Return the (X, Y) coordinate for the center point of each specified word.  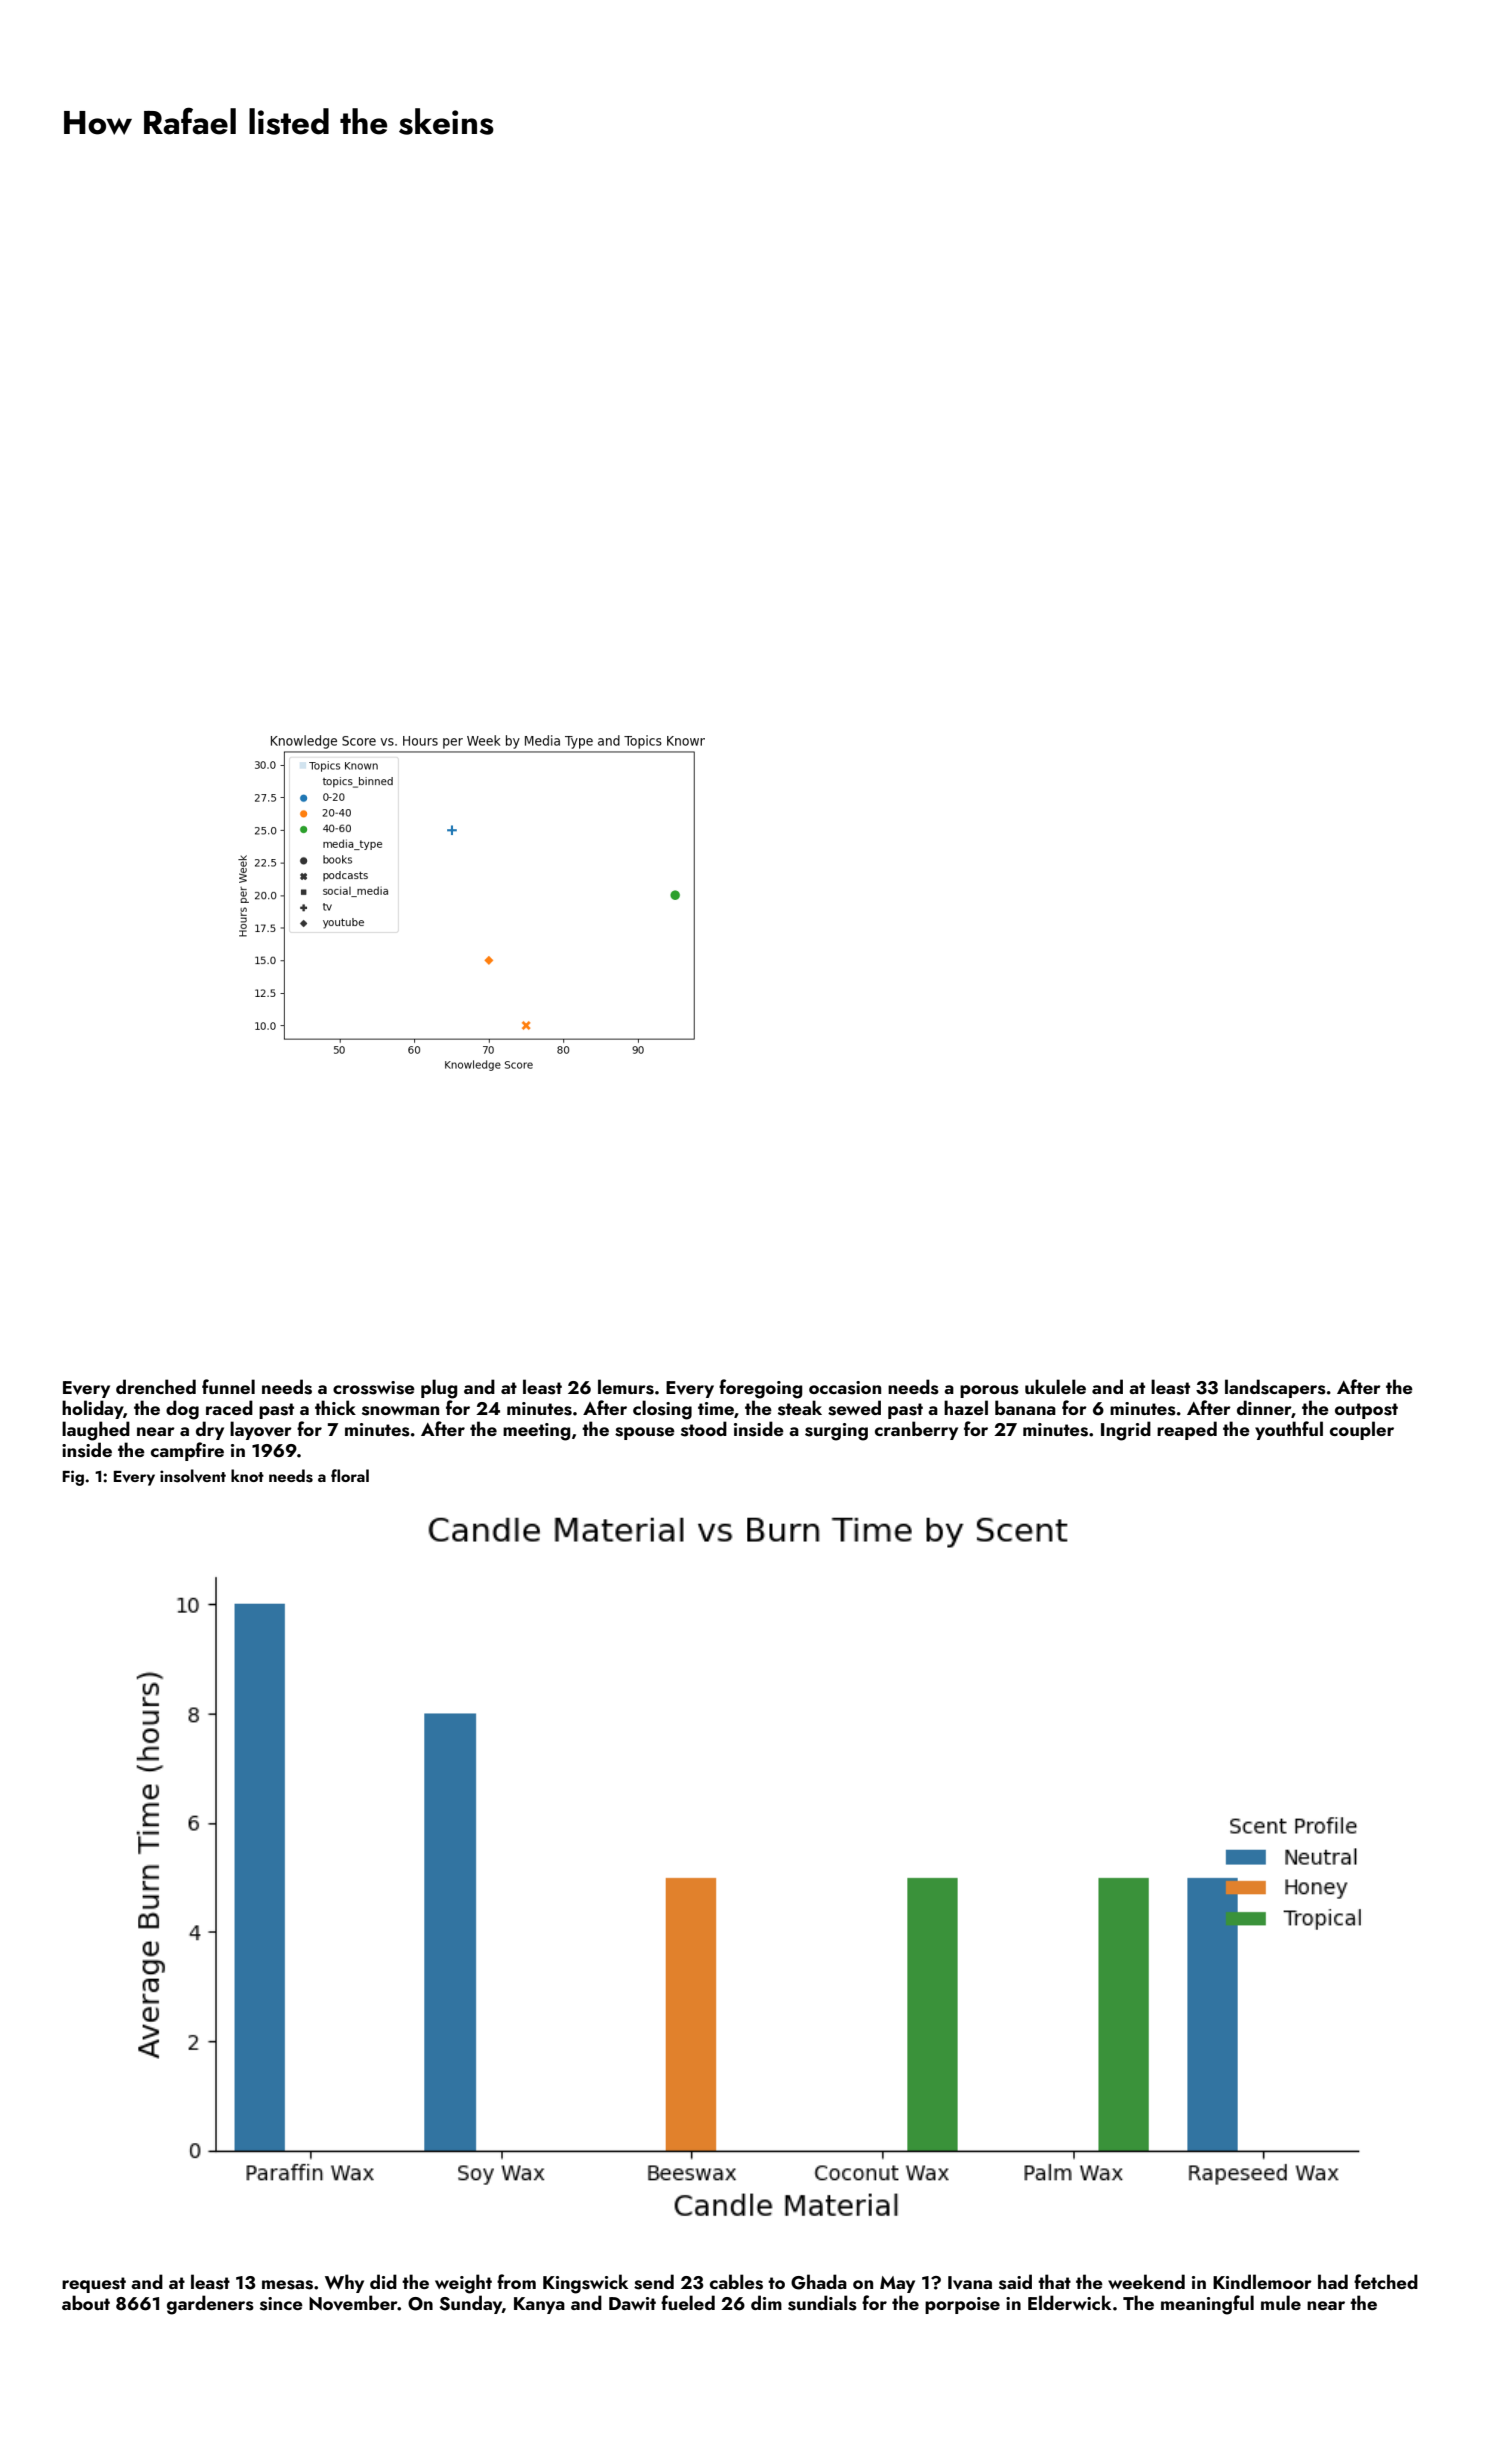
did (383, 2281)
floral (350, 1475)
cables (736, 2282)
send (654, 2282)
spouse (645, 1433)
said (1015, 2282)
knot (247, 1475)
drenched (156, 1386)
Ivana (970, 2283)
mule (1281, 2302)
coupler (1362, 1430)
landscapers (1275, 1388)
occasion (845, 1388)
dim (766, 2302)
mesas (287, 2285)
